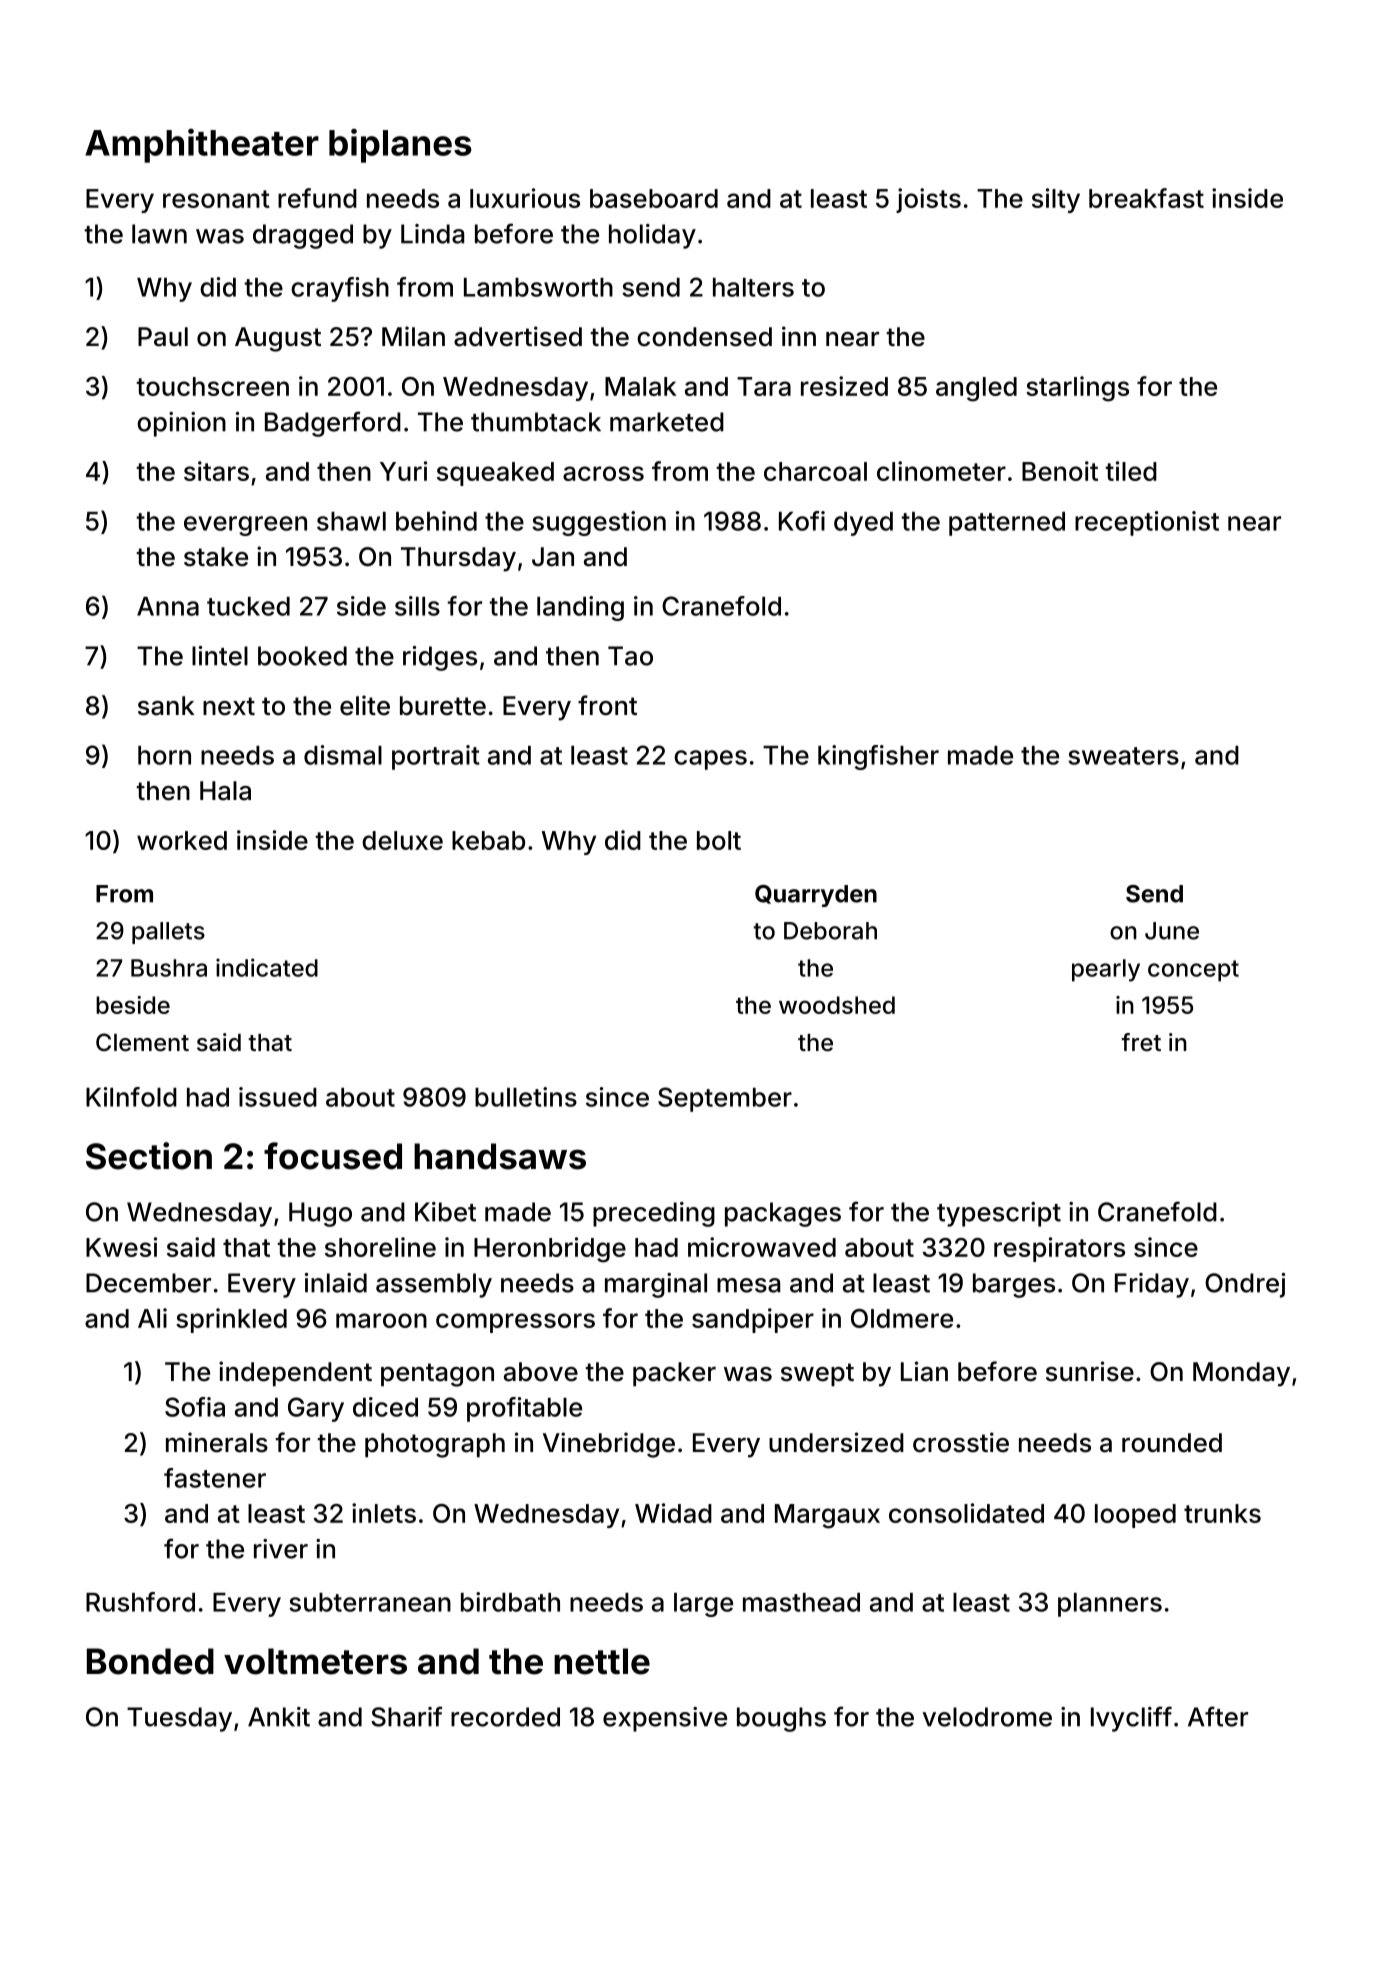 Image resolution: width=1386 pixels, height=1969 pixels. What do you see at coordinates (1146, 198) in the page?
I see `breakfast` at bounding box center [1146, 198].
